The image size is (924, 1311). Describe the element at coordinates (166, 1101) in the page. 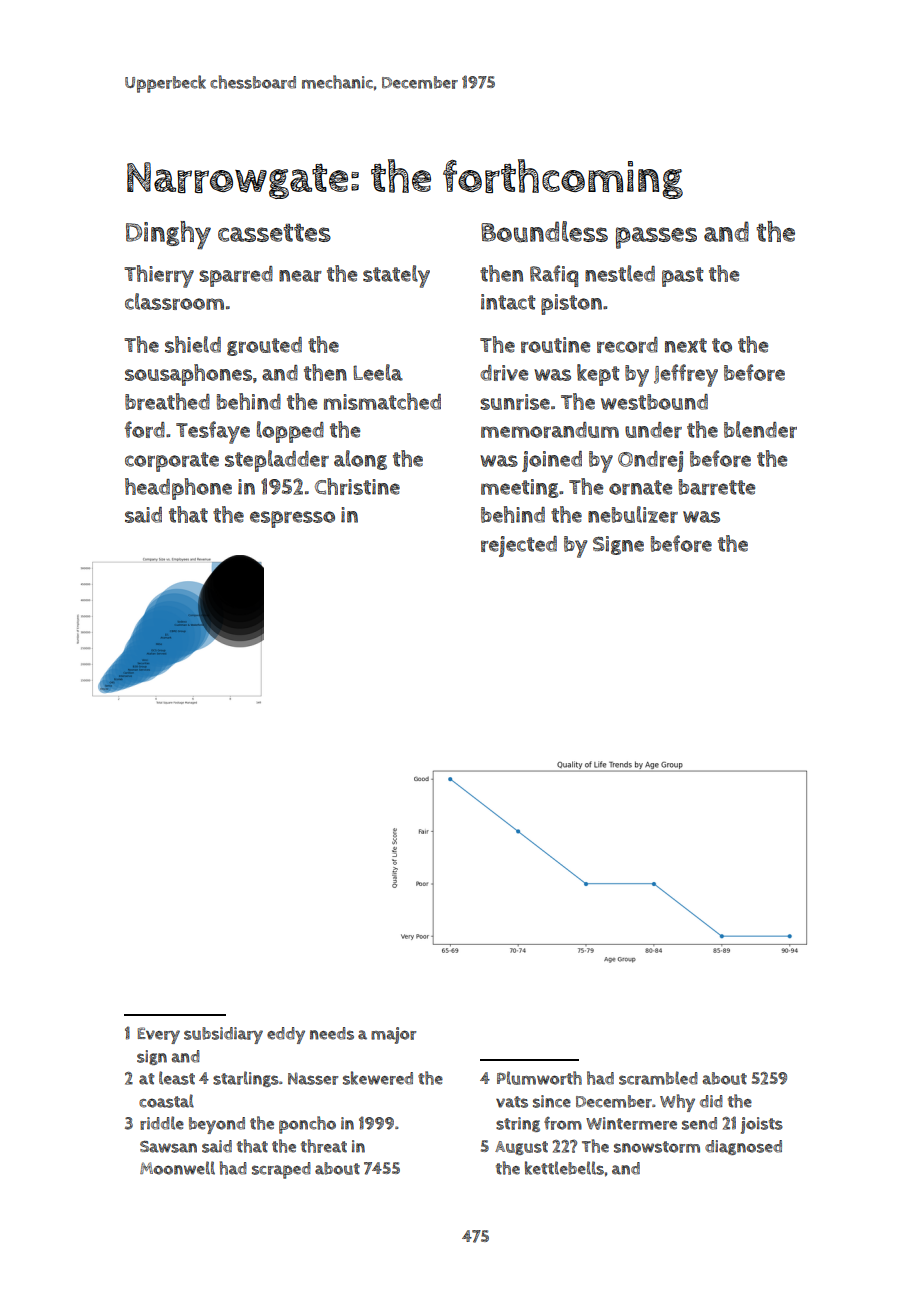

I see `coastal` at that location.
